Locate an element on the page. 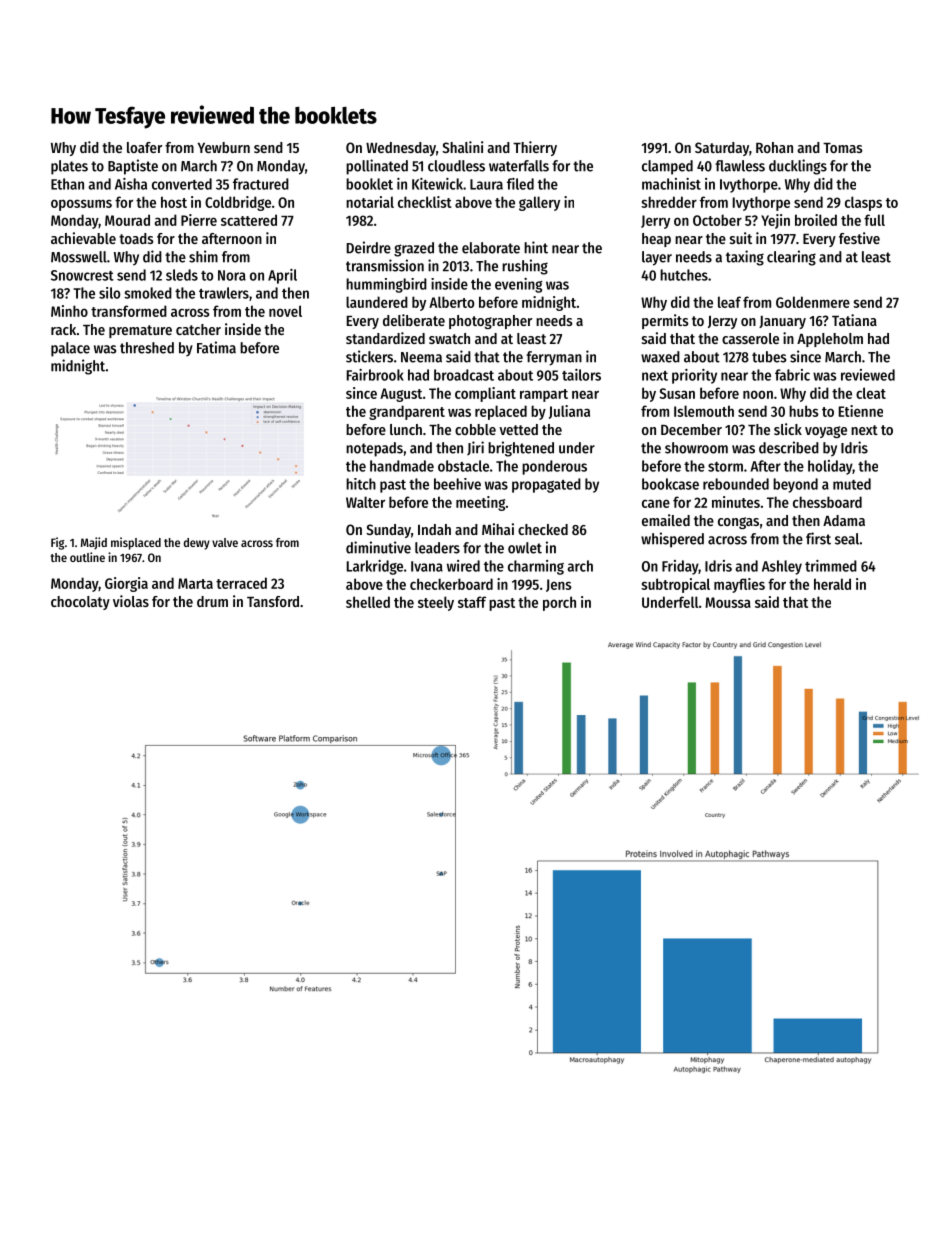  elaborate is located at coordinates (491, 248).
